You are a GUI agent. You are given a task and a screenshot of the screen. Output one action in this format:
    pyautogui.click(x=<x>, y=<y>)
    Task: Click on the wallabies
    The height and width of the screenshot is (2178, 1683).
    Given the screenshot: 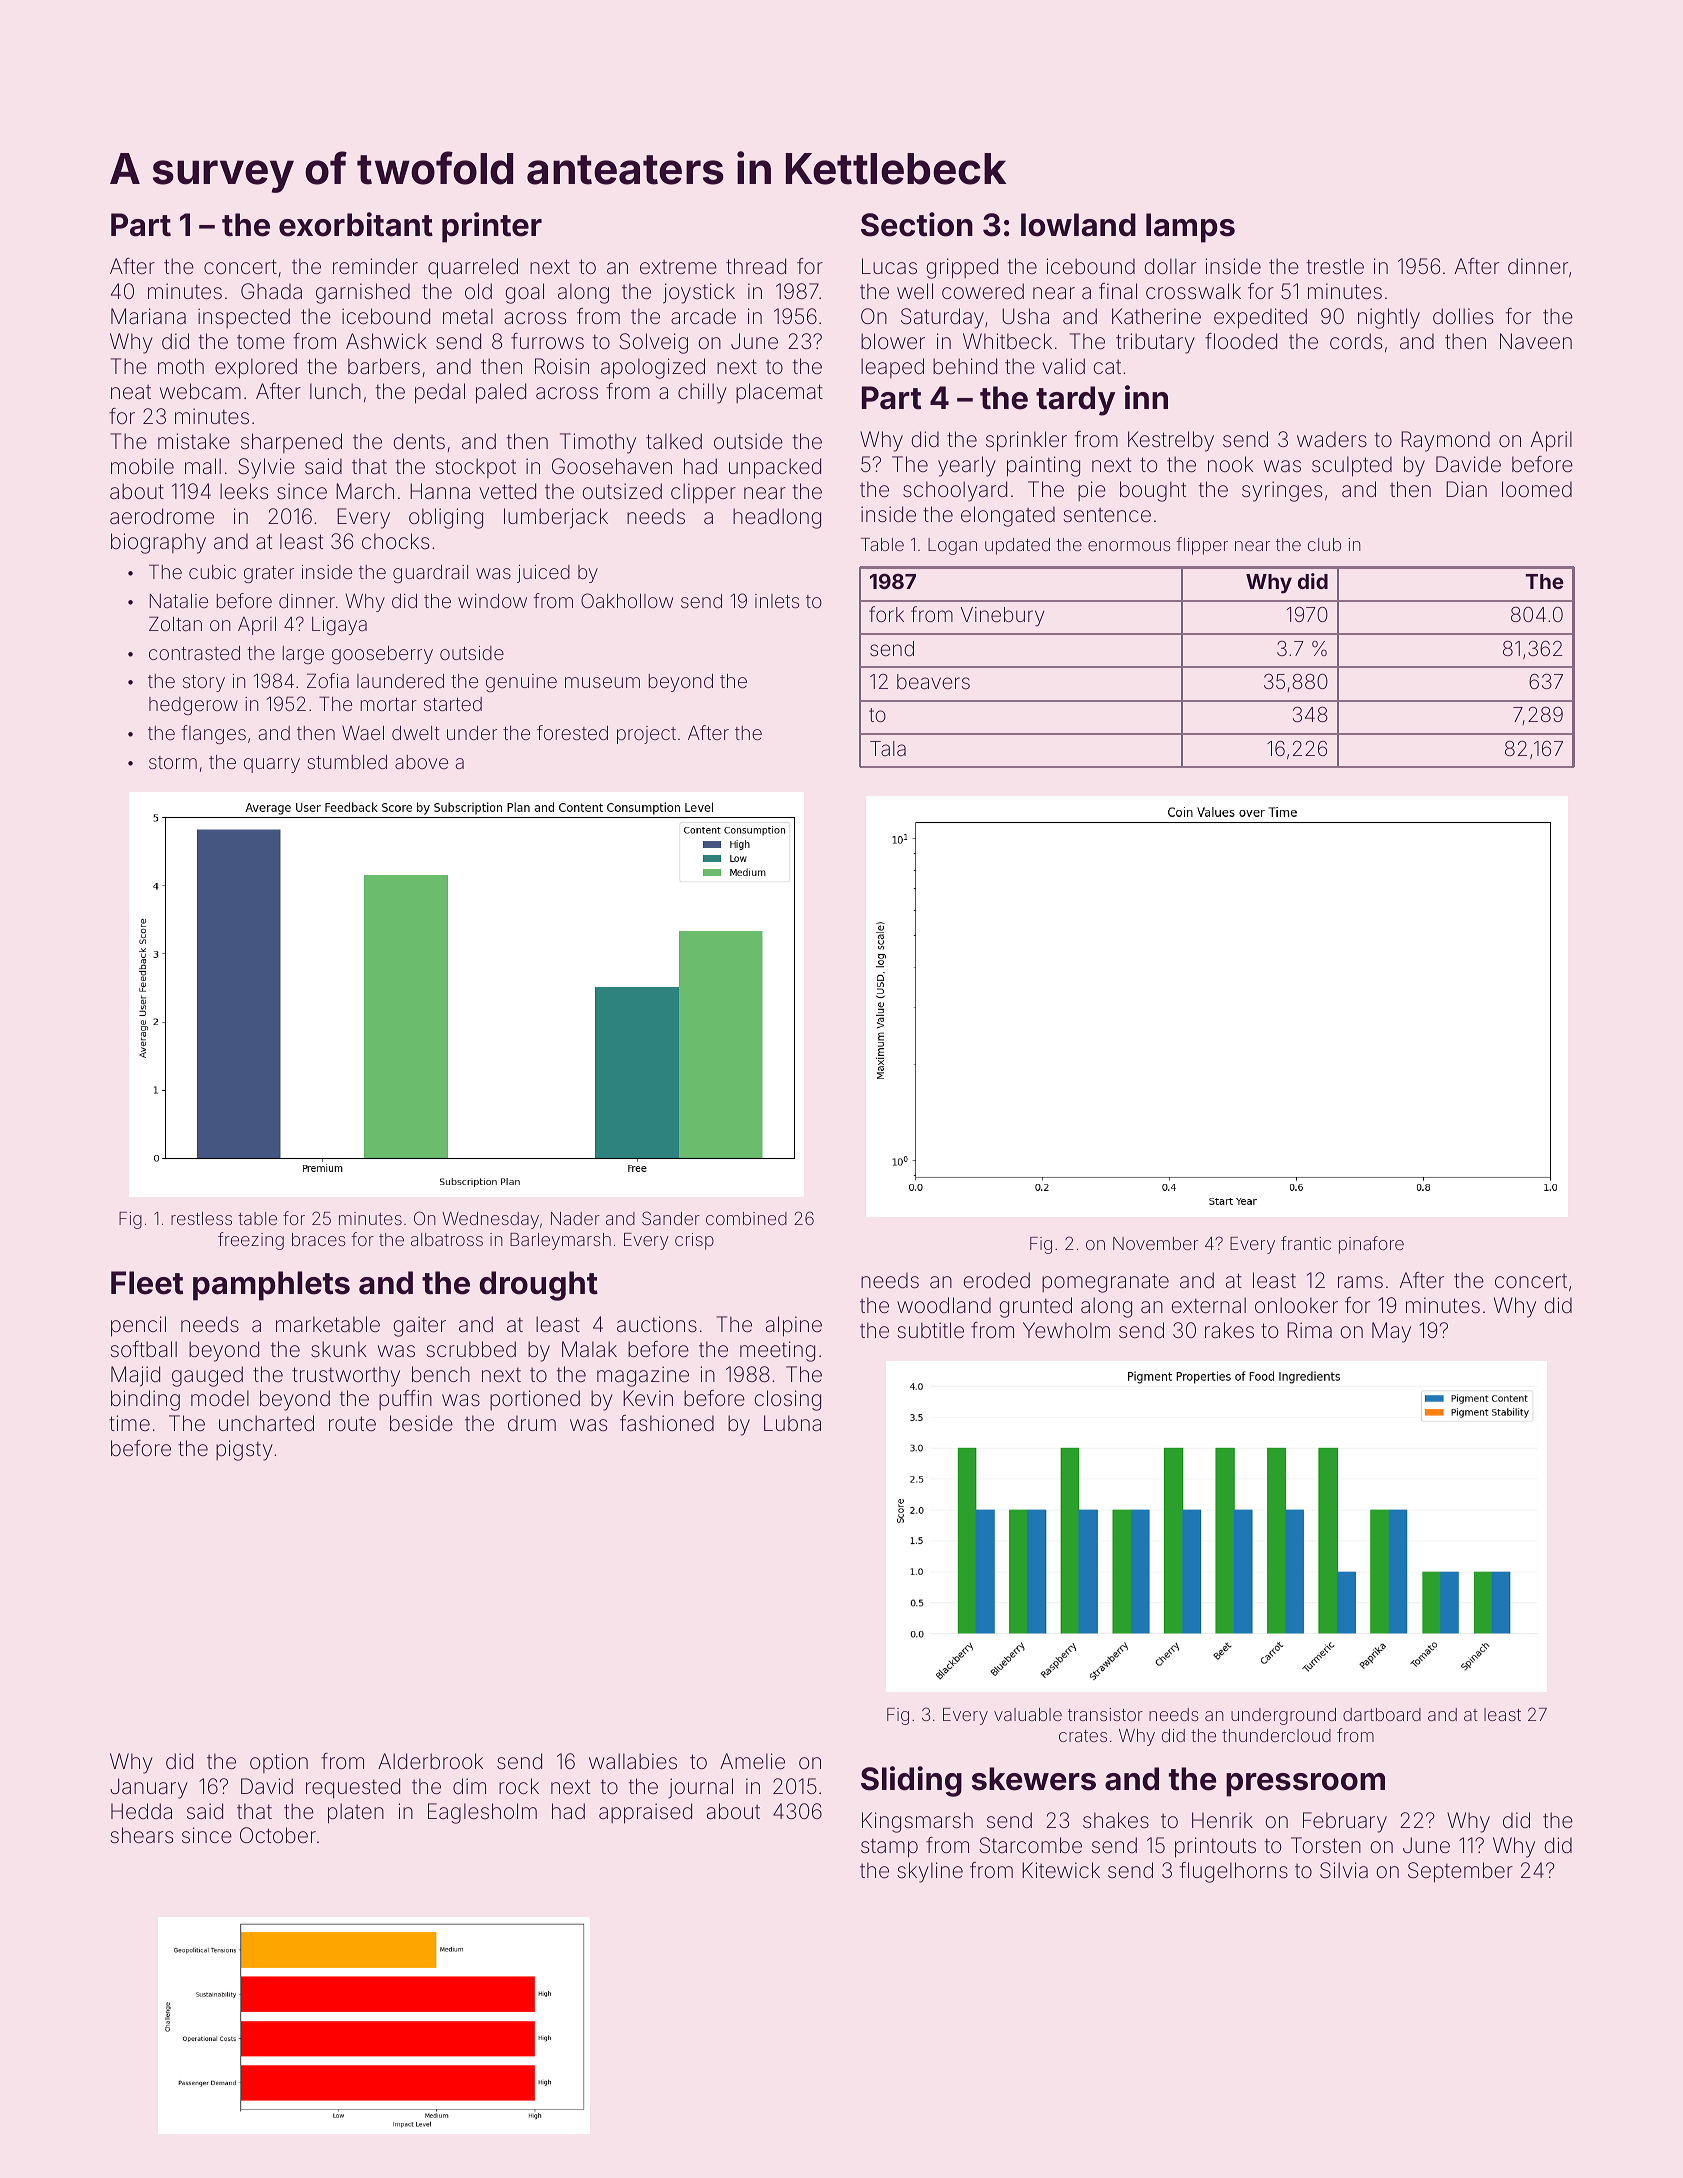 What is the action you would take?
    pyautogui.click(x=633, y=1761)
